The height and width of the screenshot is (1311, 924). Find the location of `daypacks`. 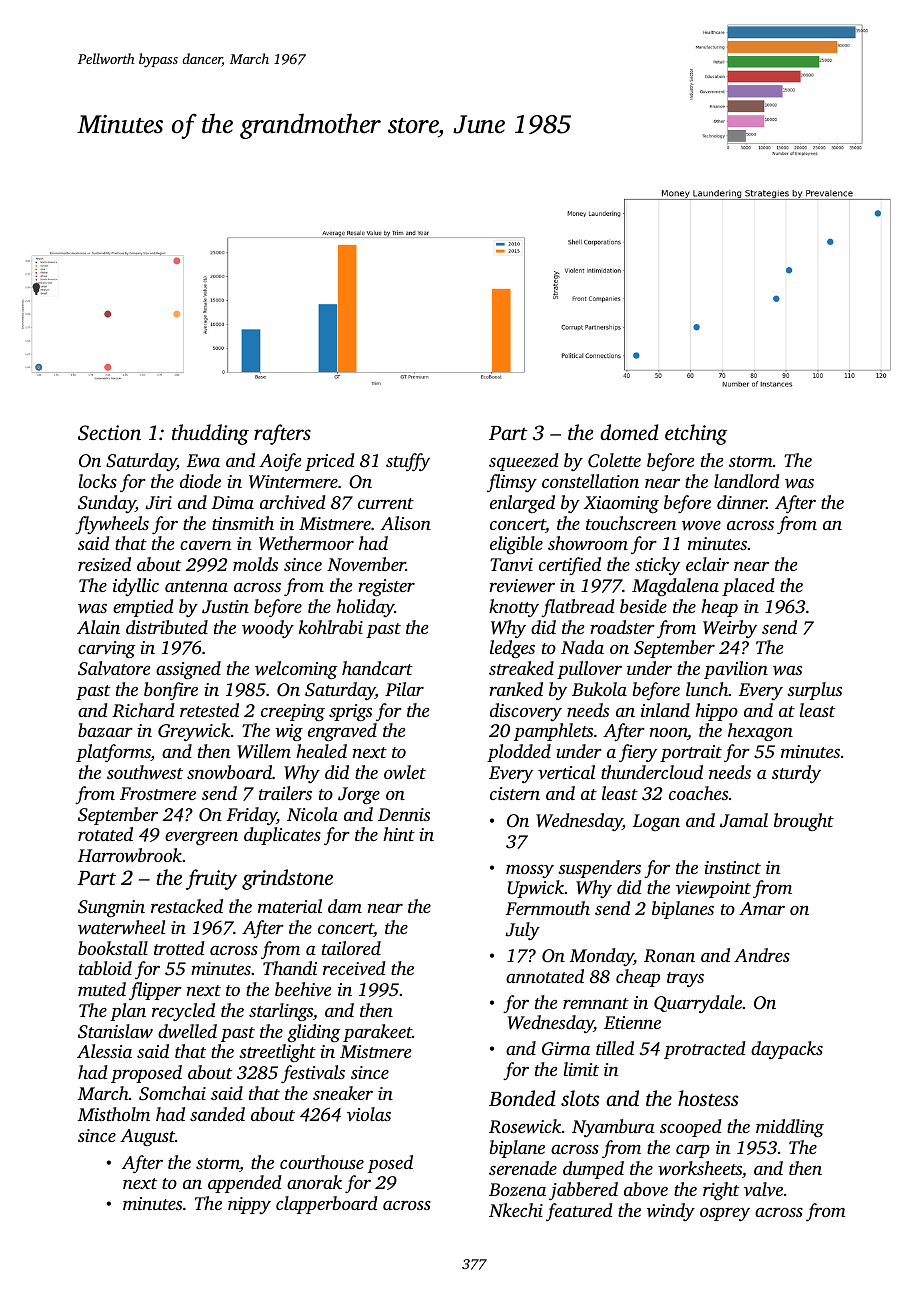

daypacks is located at coordinates (787, 1050).
